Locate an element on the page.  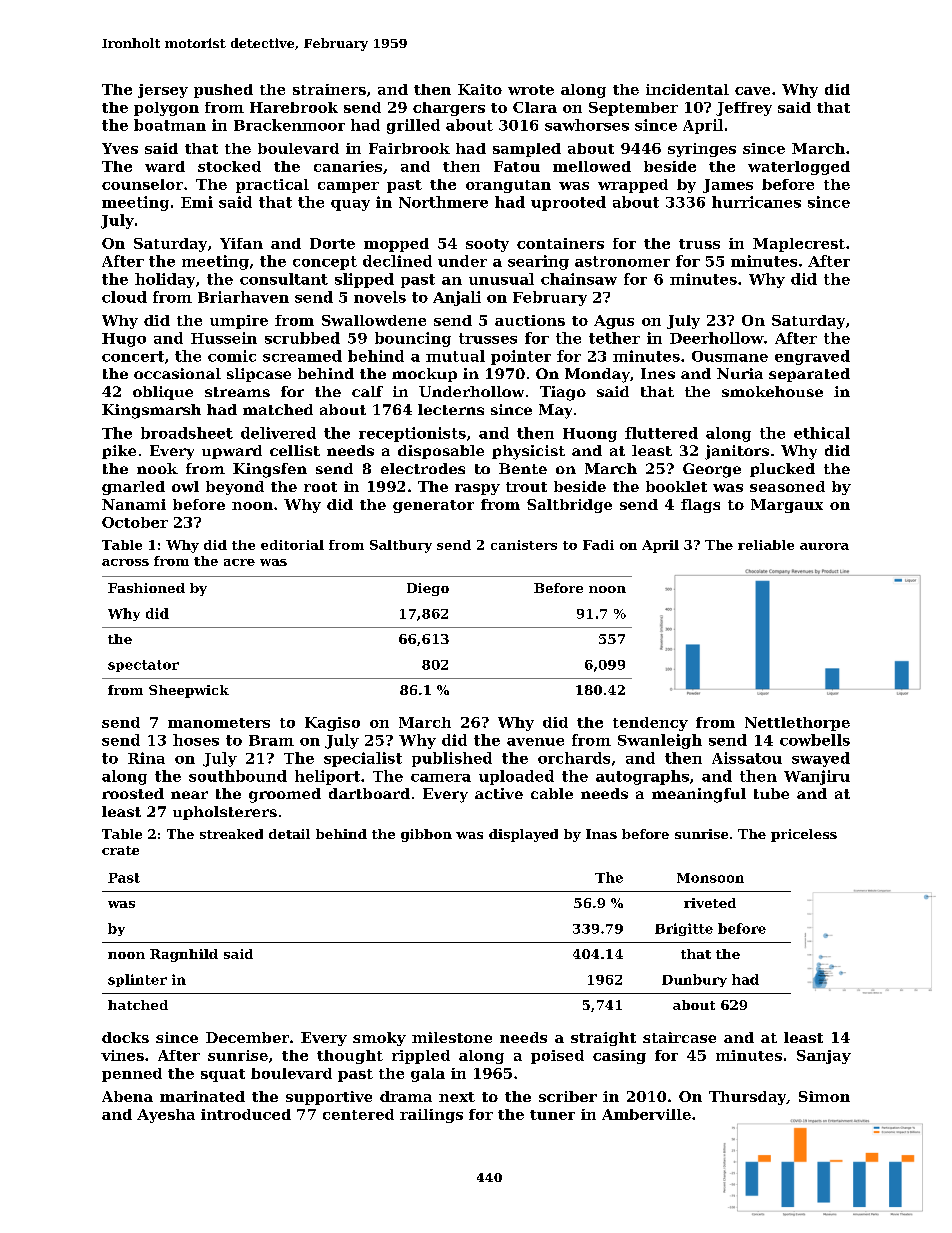
astronomer is located at coordinates (622, 261).
